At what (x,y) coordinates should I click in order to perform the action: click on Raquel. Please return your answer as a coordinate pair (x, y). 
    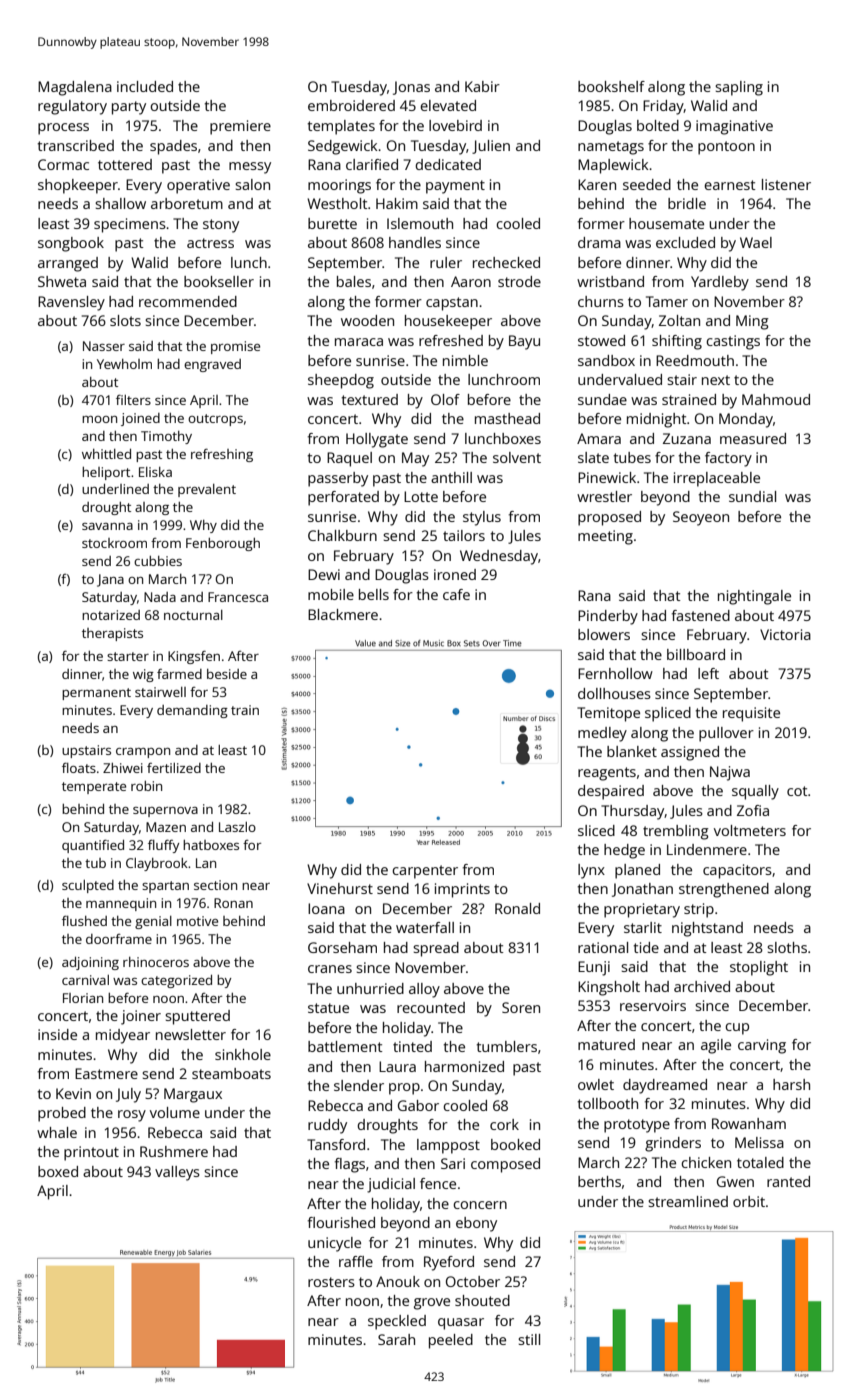
    Looking at the image, I should click on (349, 459).
